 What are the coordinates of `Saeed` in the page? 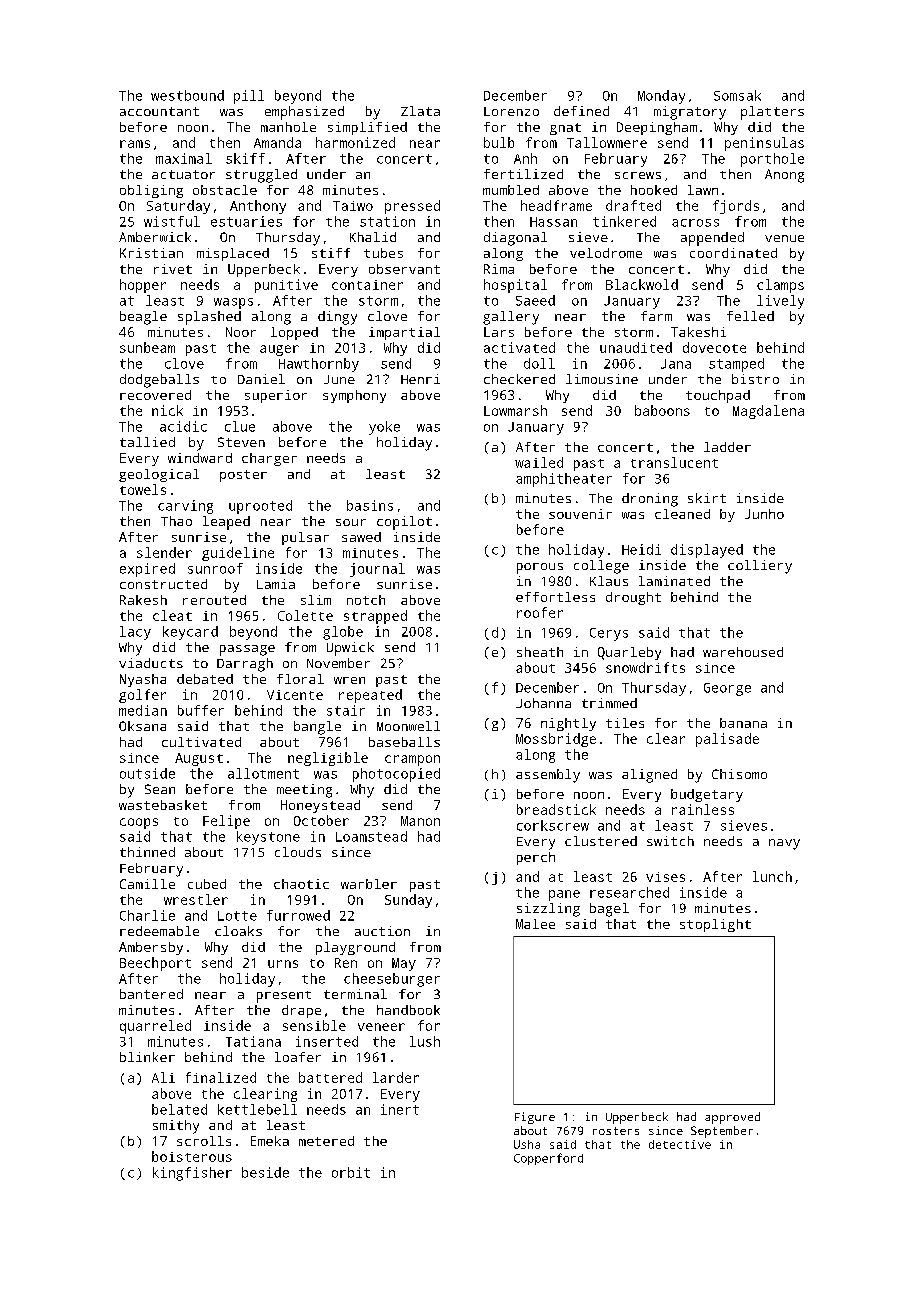 It's located at (535, 300).
